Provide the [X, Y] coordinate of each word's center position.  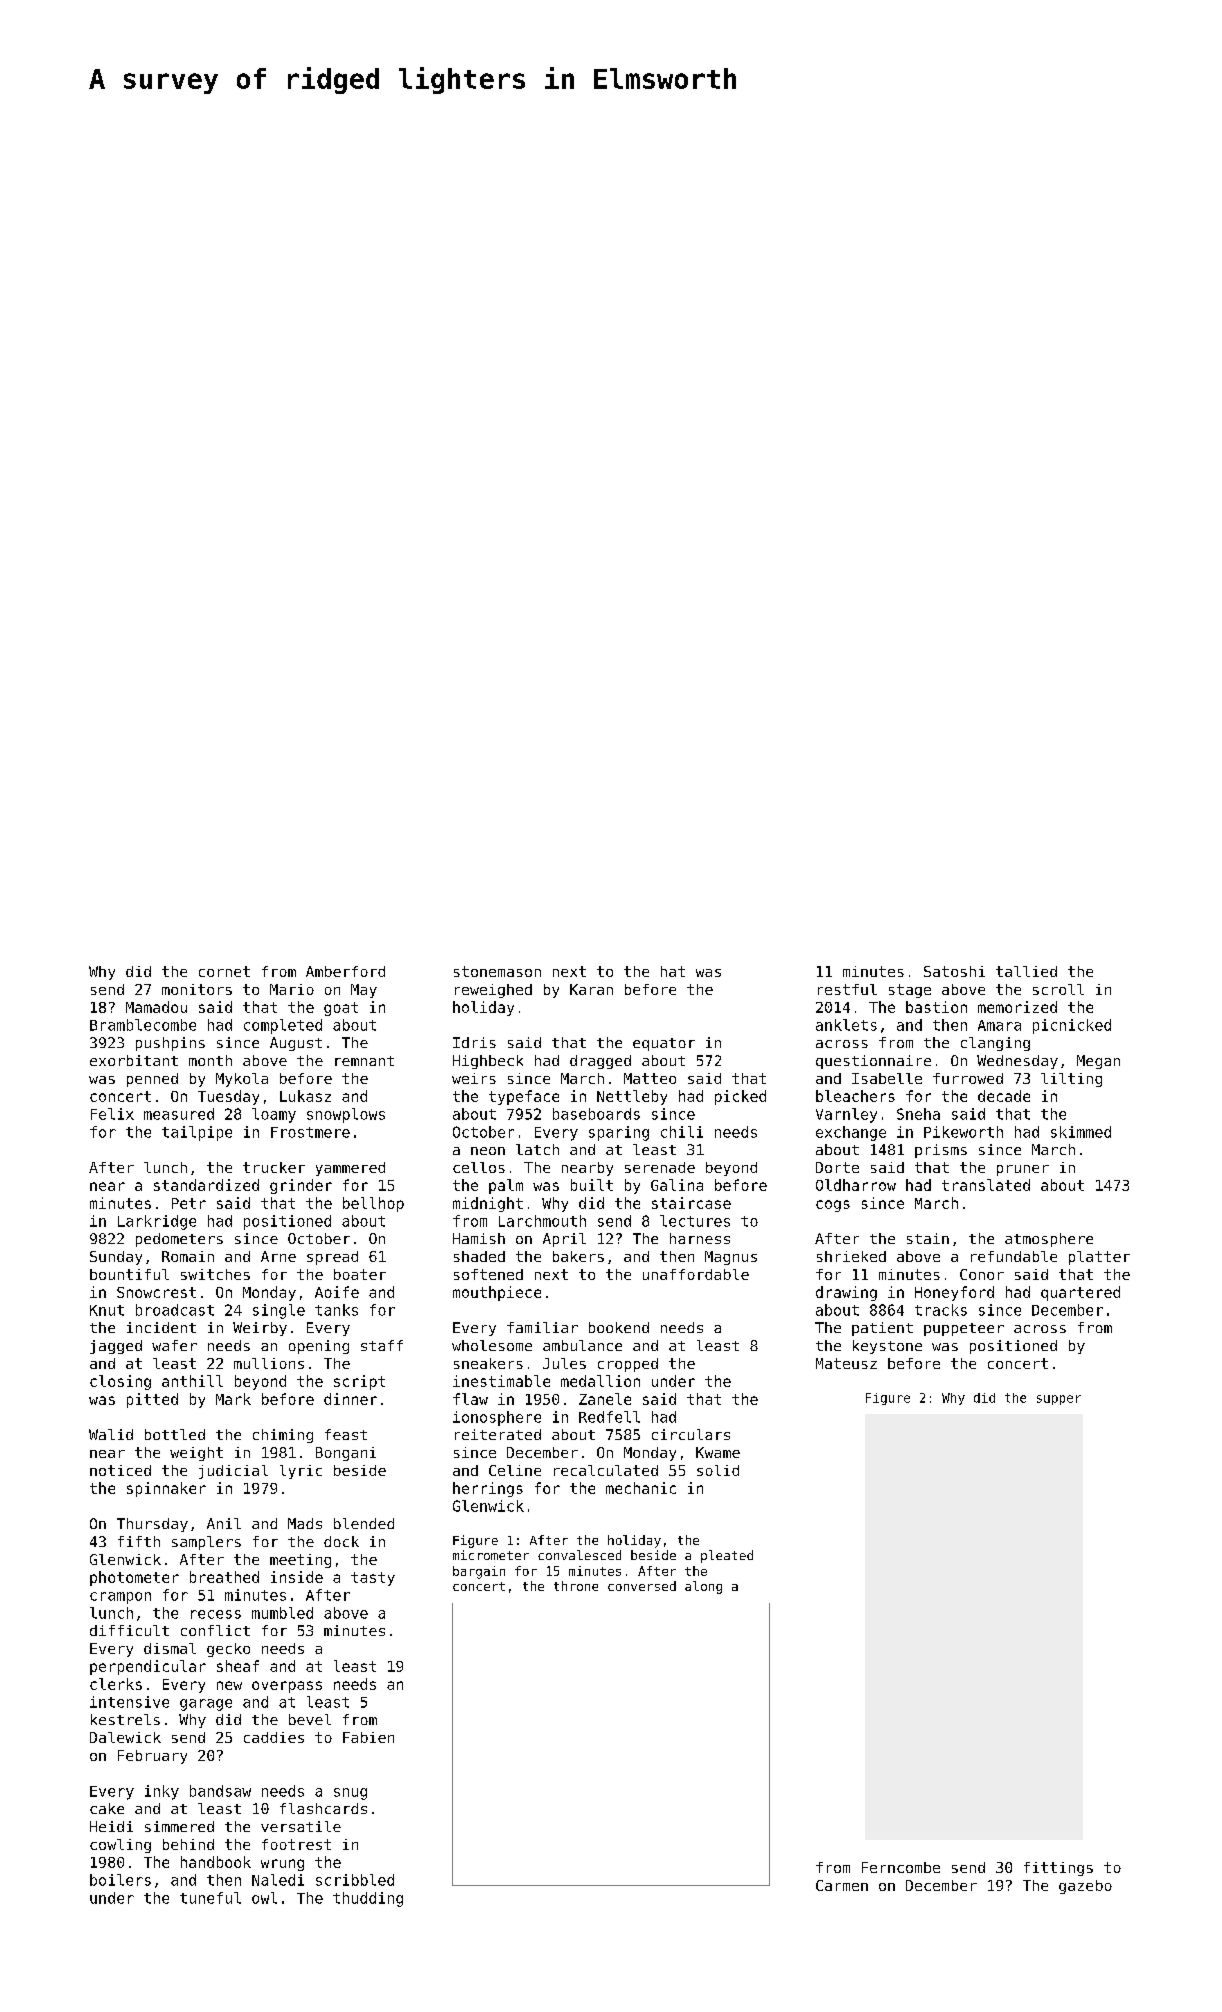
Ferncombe [901, 1867]
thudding [368, 1899]
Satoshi [954, 971]
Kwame [718, 1452]
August [296, 1044]
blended [364, 1523]
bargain [479, 1572]
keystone [887, 1347]
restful [847, 989]
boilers [120, 1880]
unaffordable [696, 1274]
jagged [116, 1347]
